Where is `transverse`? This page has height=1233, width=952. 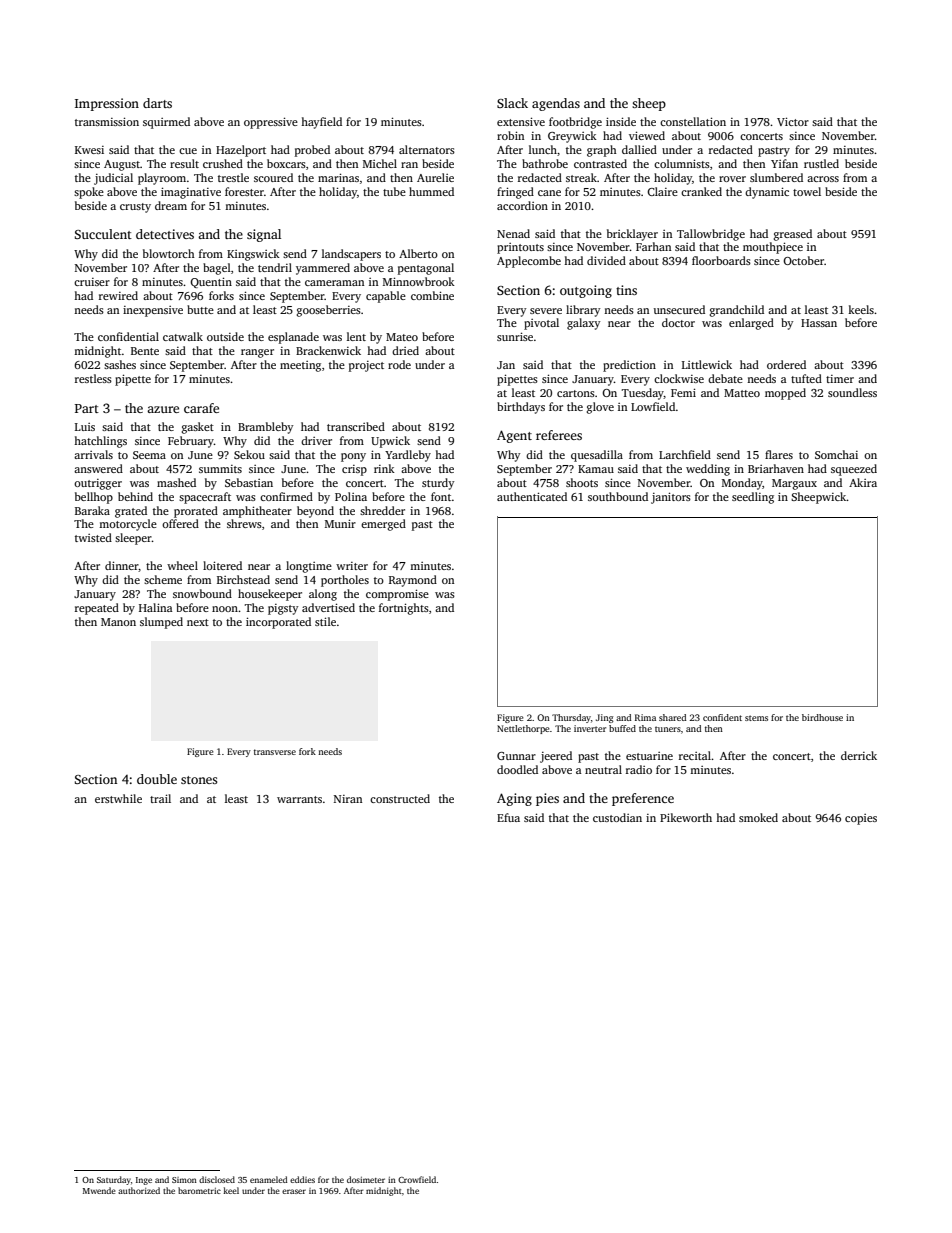
transverse is located at coordinates (275, 752).
